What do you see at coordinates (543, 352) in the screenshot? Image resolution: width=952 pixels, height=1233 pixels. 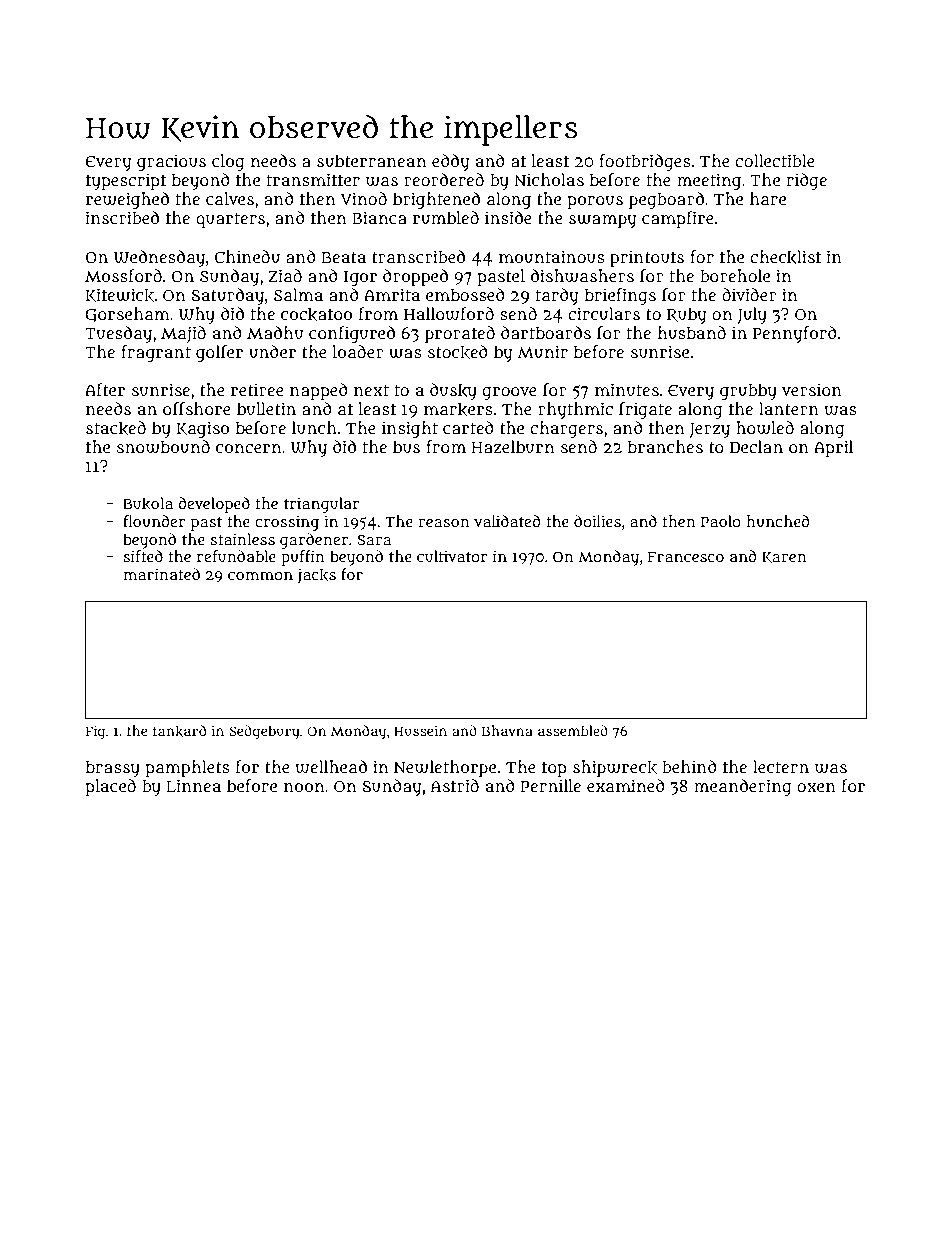 I see `Munir` at bounding box center [543, 352].
